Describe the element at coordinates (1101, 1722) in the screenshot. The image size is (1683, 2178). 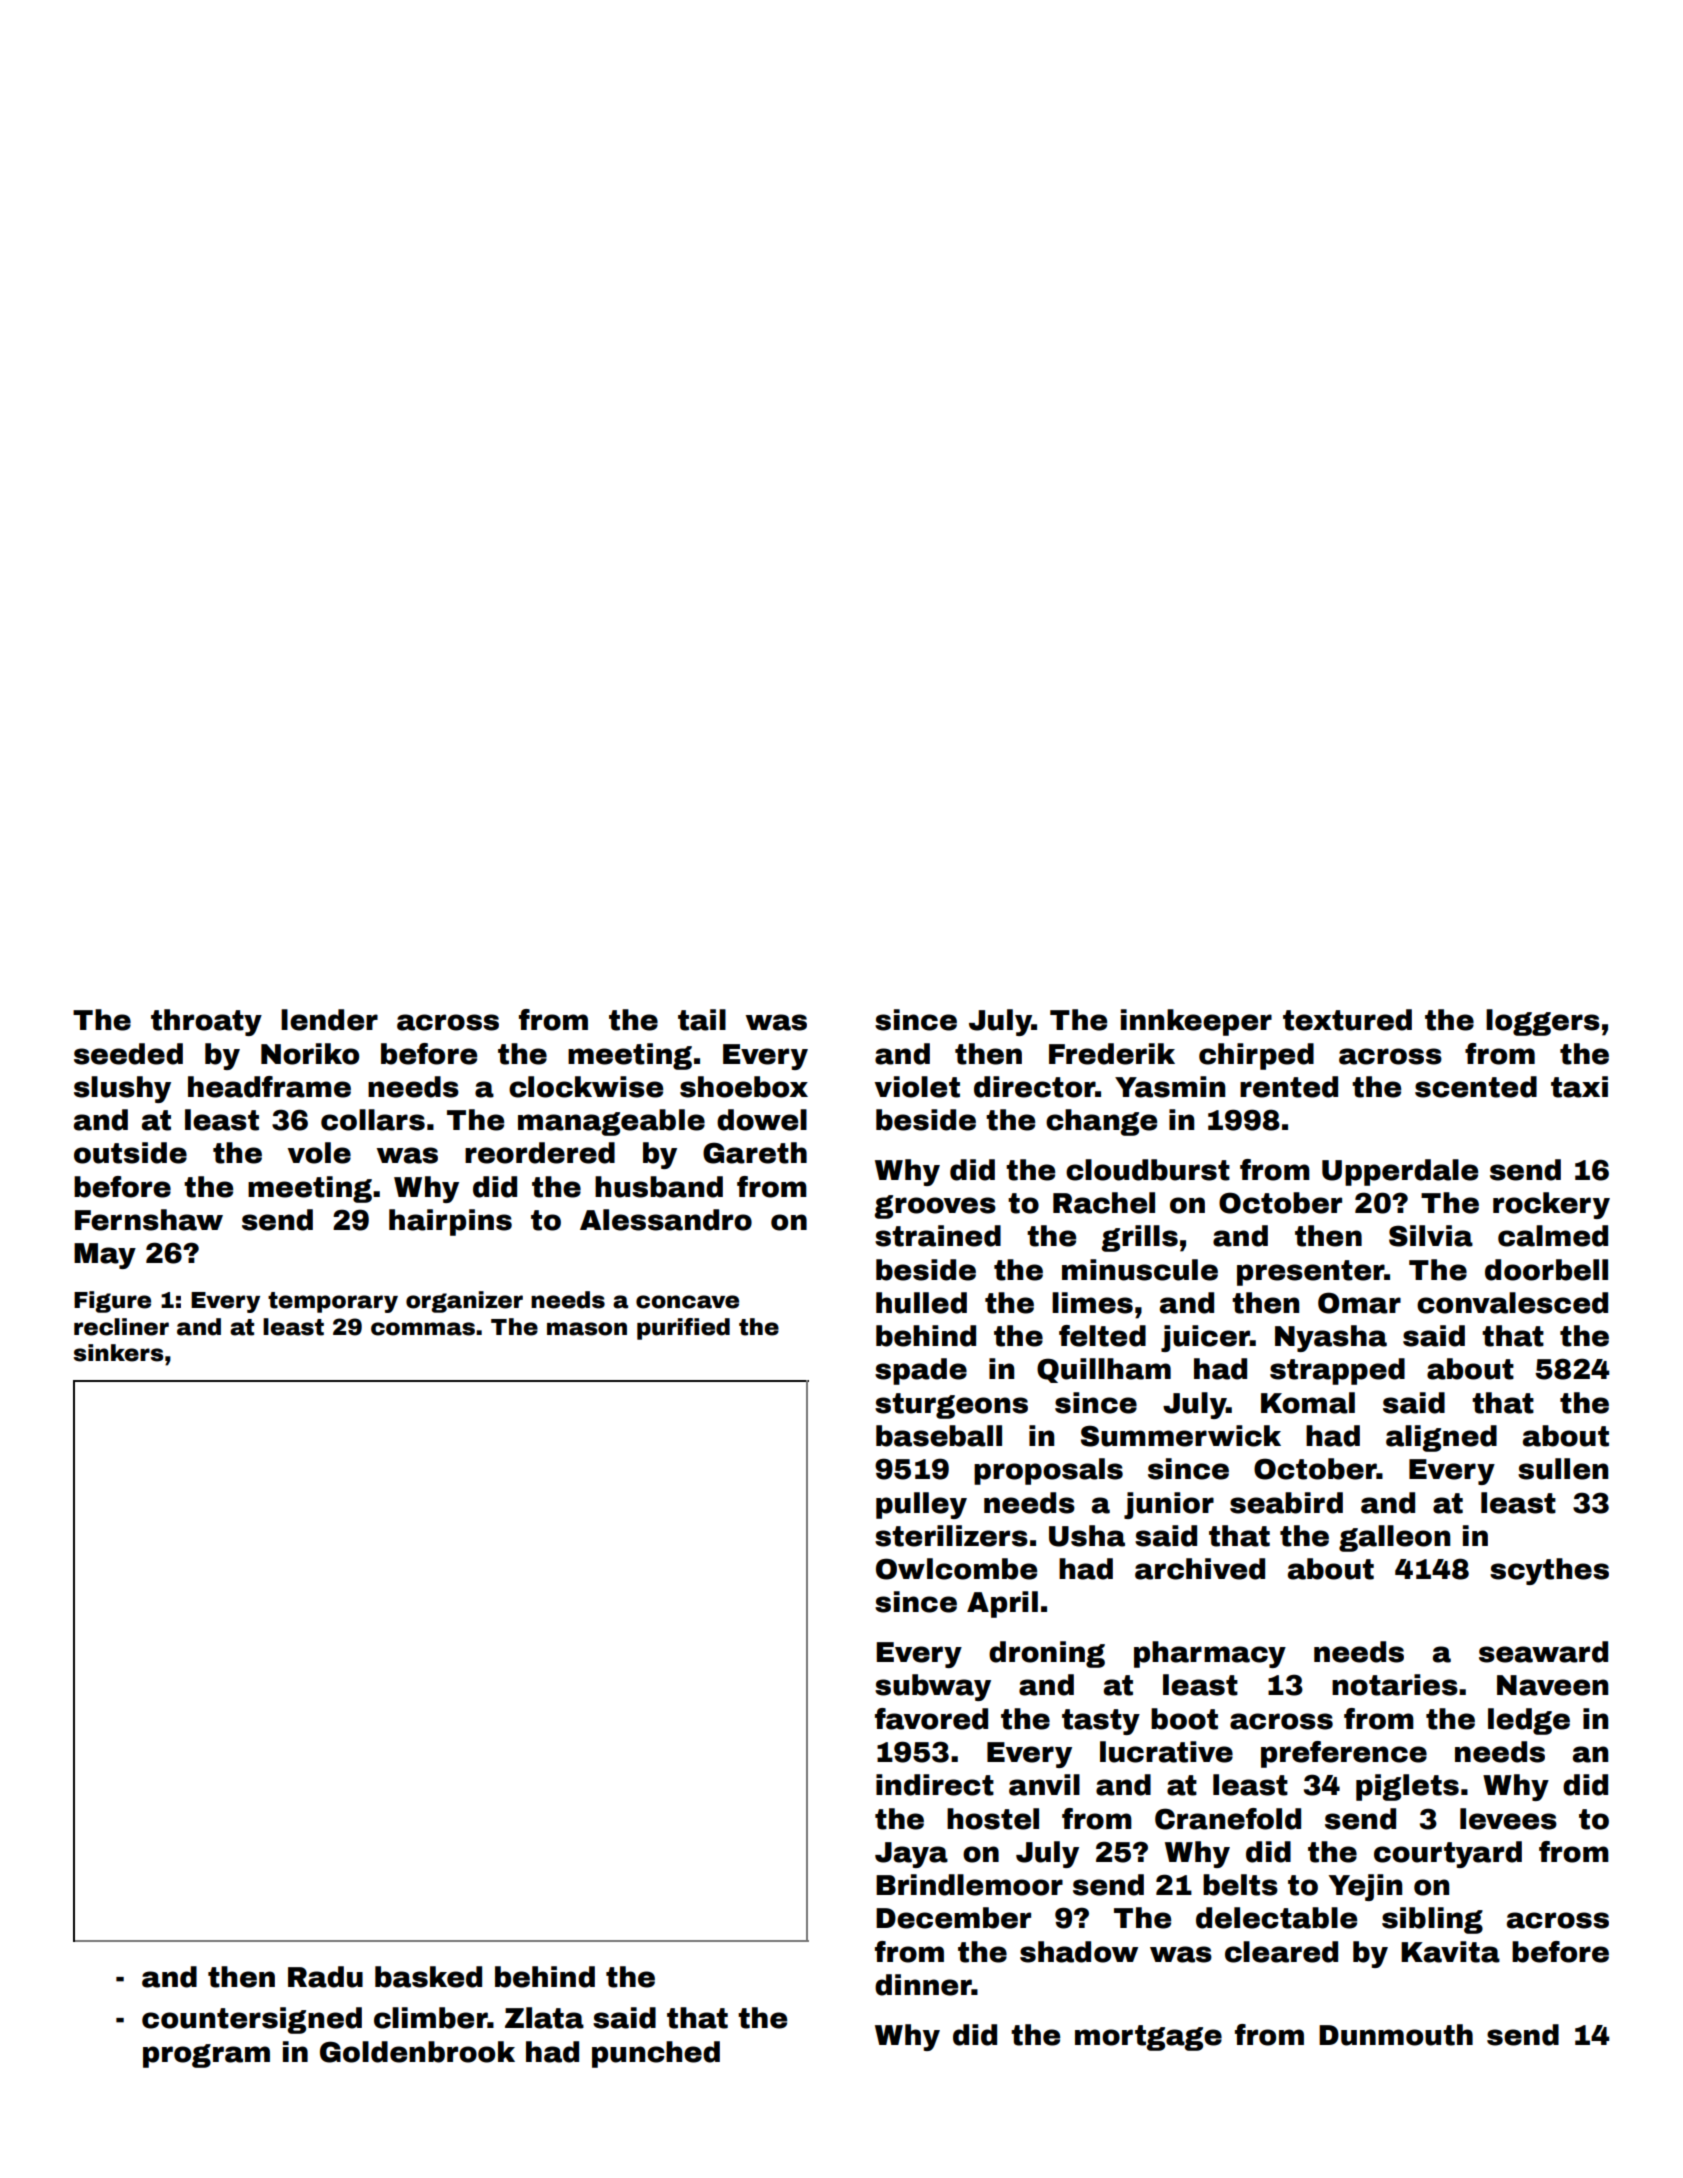
I see `tasty` at that location.
